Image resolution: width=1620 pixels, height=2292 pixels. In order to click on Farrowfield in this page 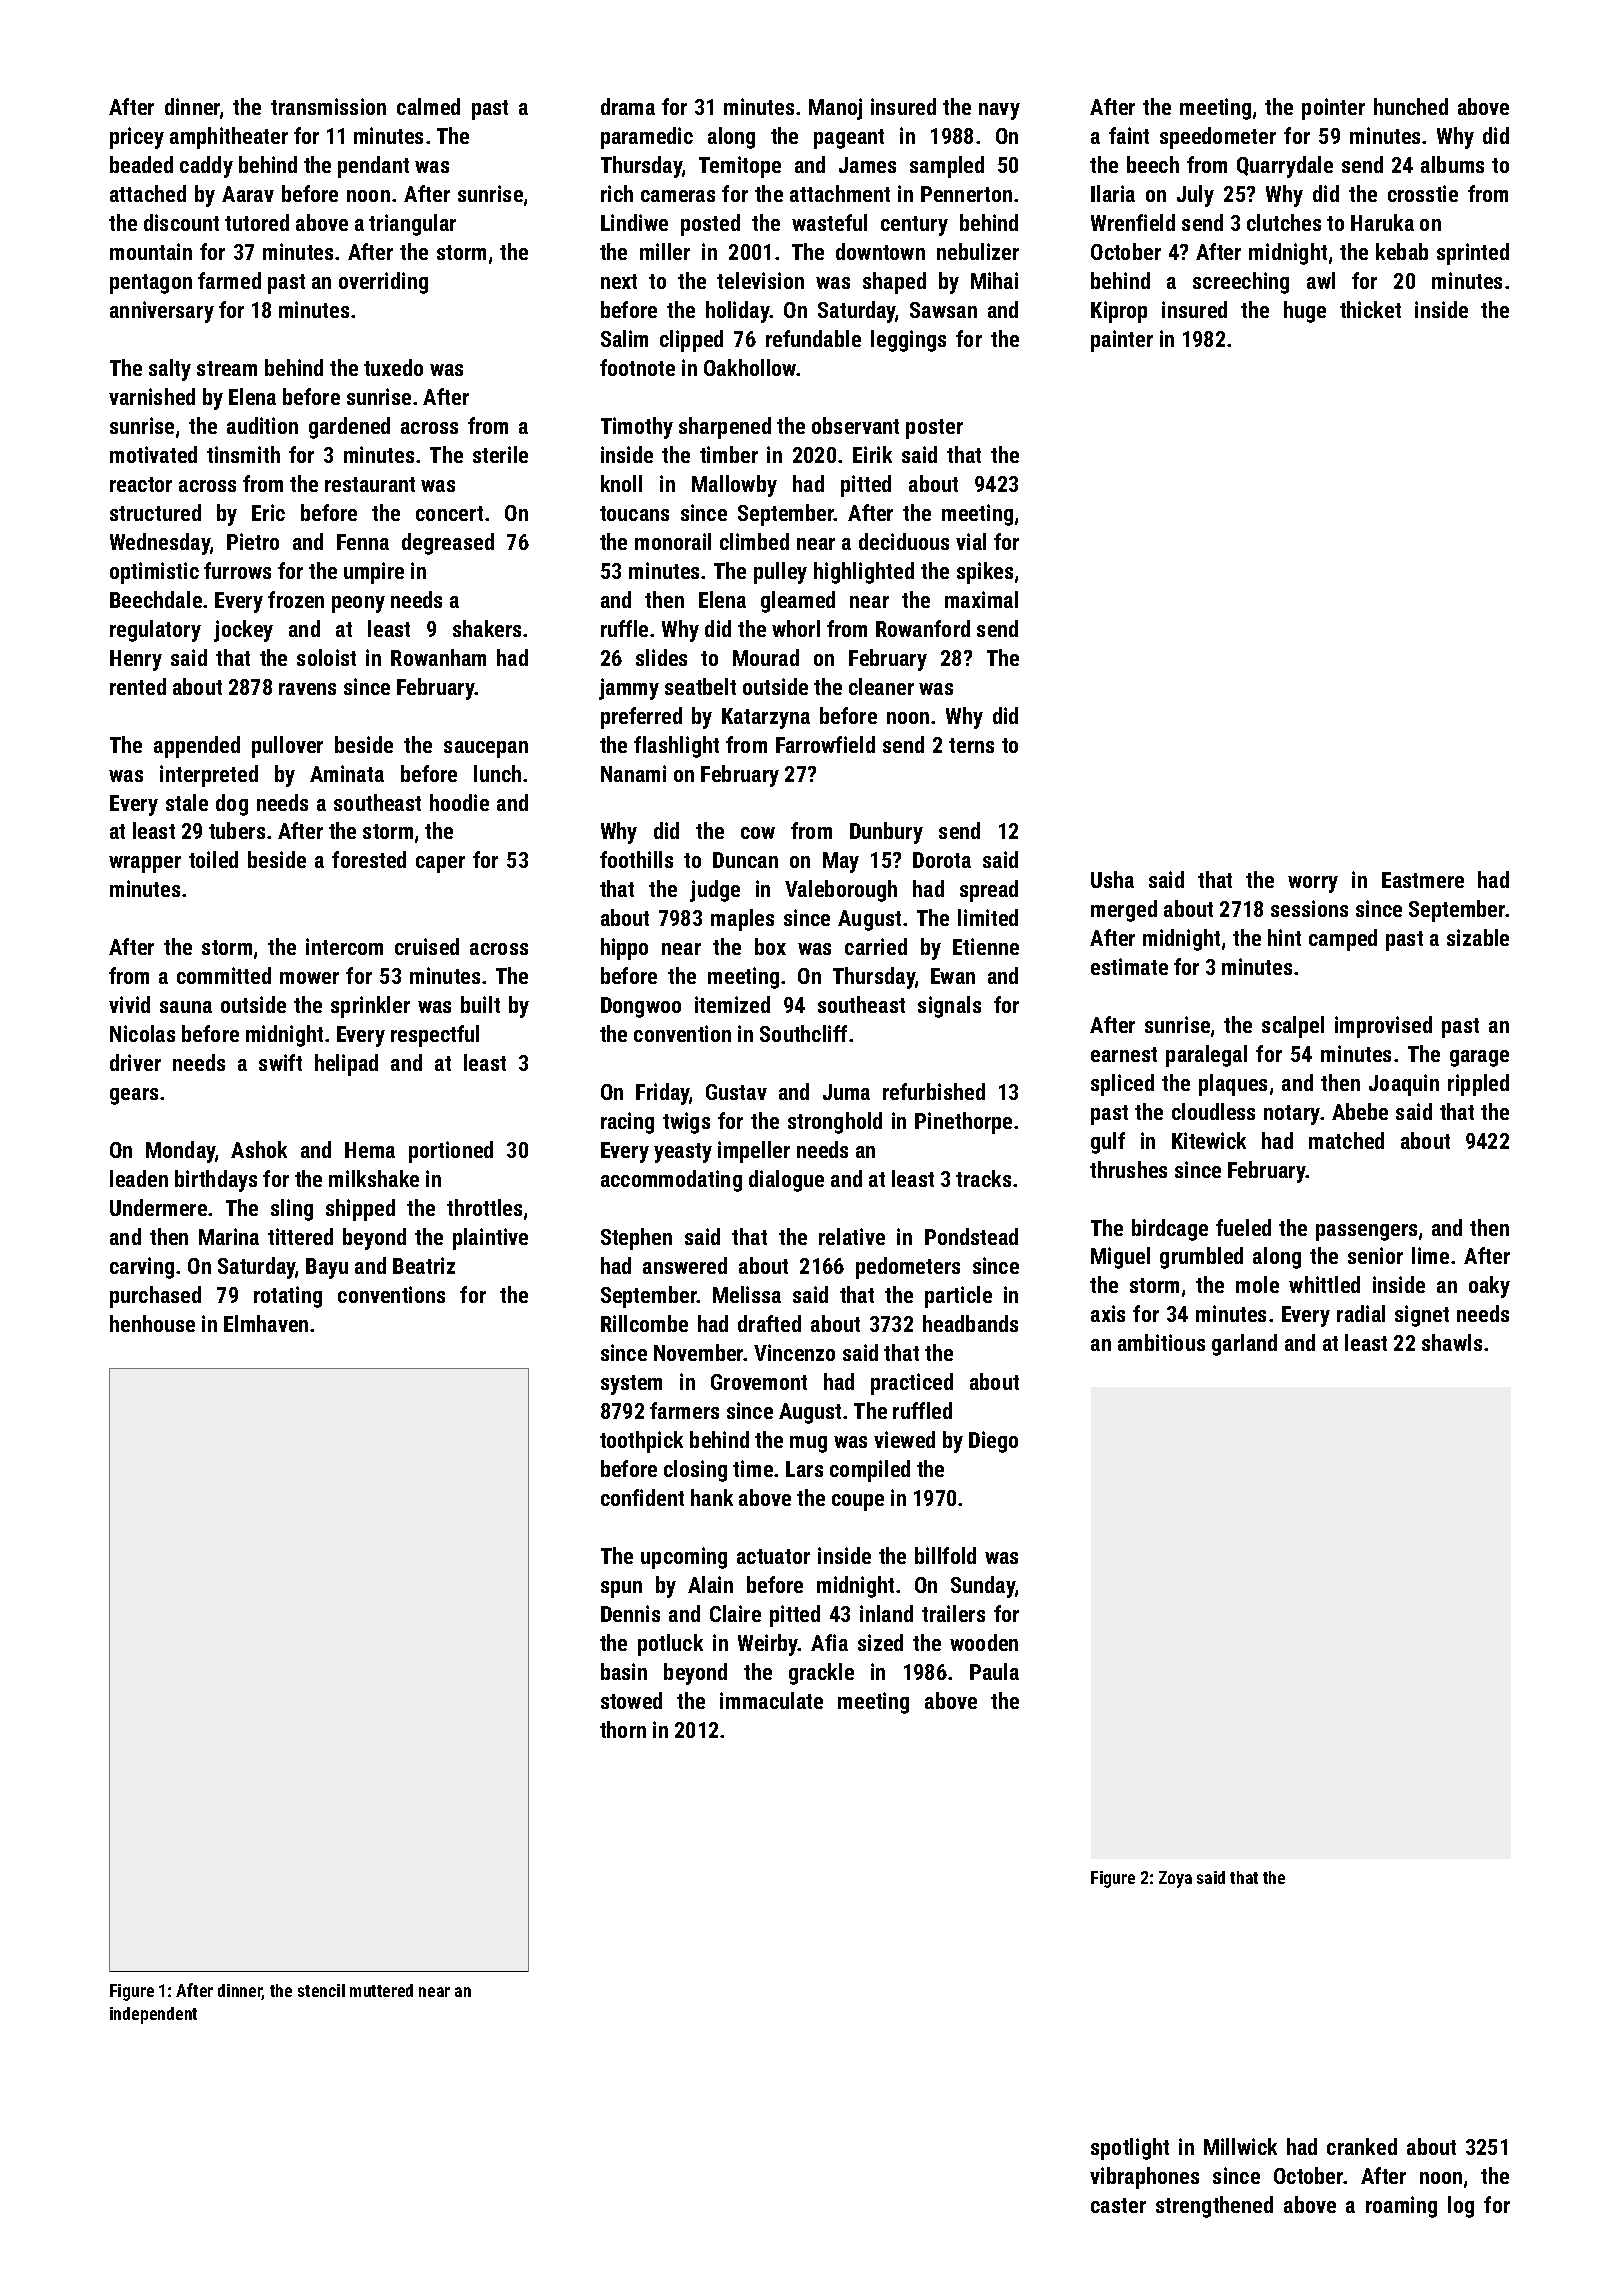, I will do `click(825, 744)`.
